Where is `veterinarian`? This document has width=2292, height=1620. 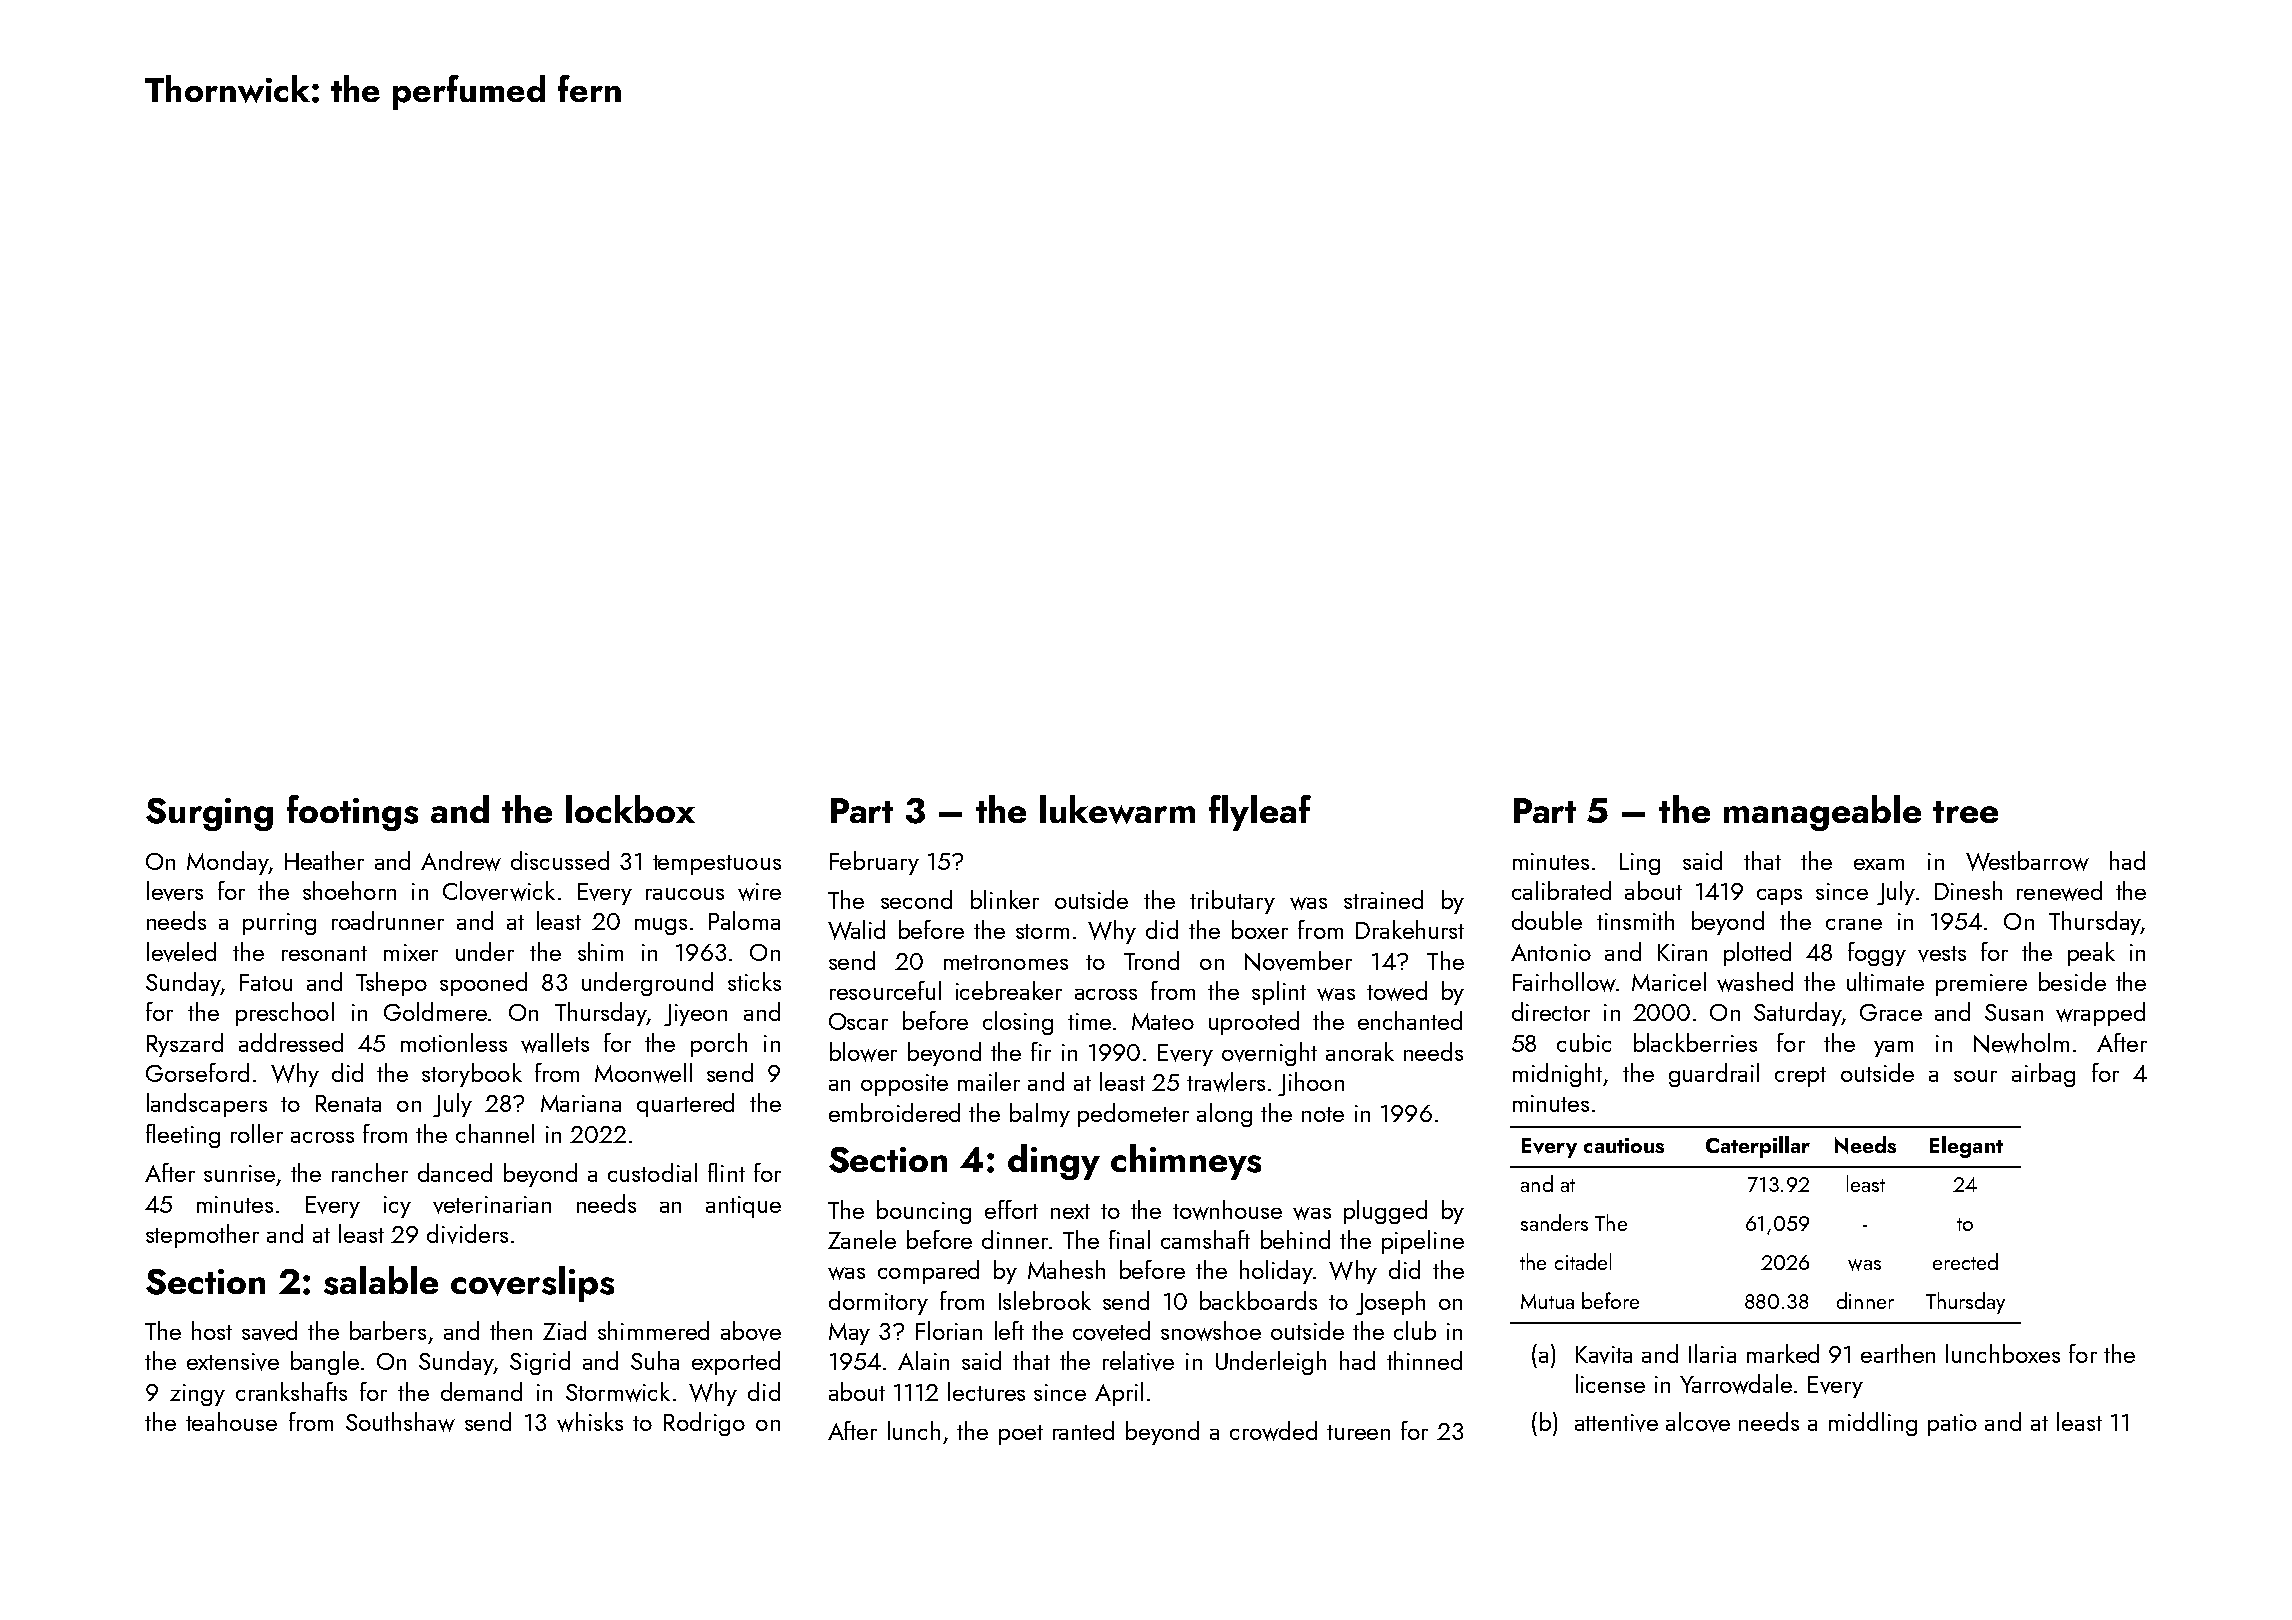
veterinarian is located at coordinates (492, 1205).
